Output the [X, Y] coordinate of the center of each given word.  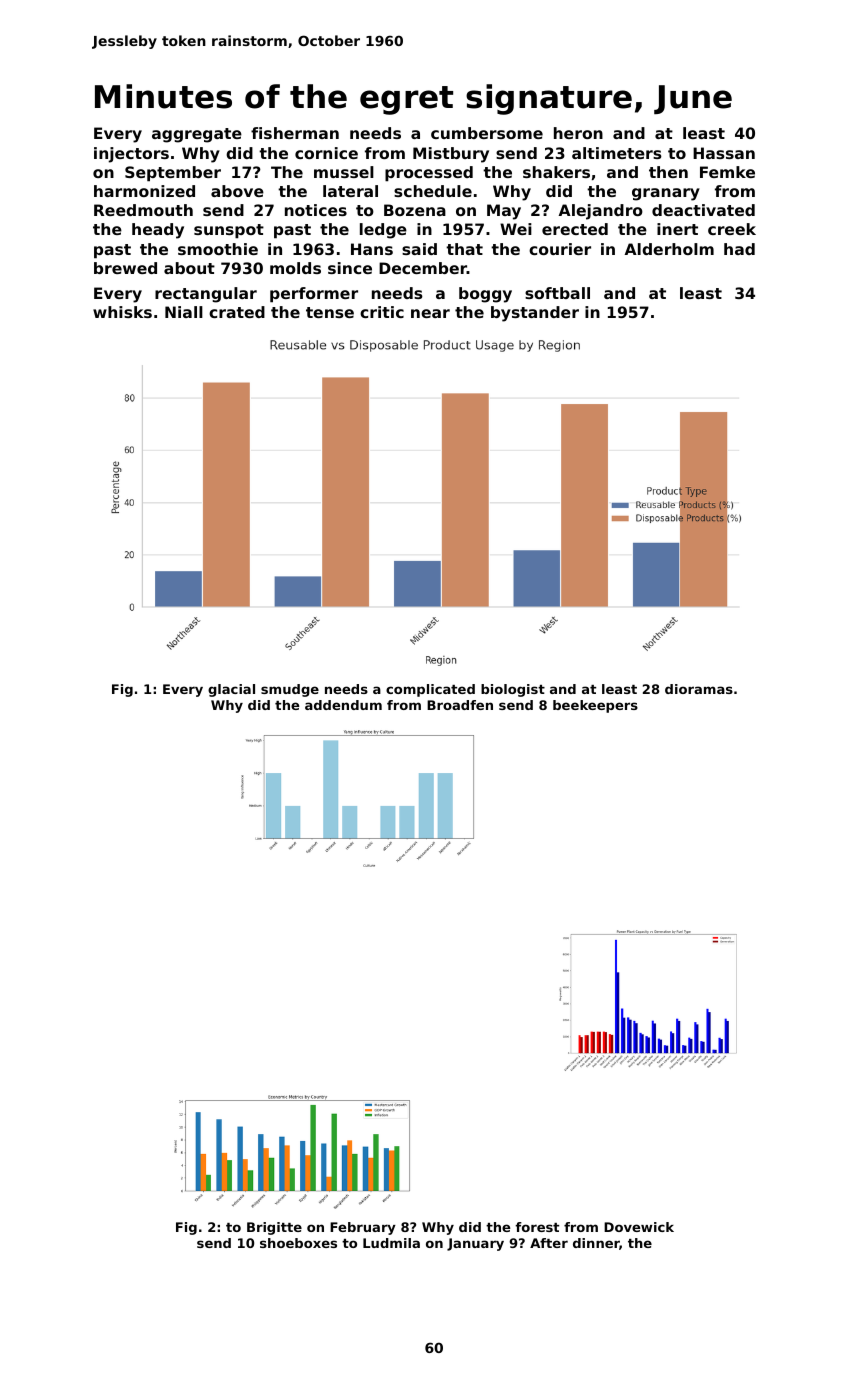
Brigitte [274, 1228]
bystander [535, 314]
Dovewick [639, 1227]
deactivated [703, 210]
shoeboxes [298, 1243]
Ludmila [391, 1243]
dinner [596, 1244]
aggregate [197, 135]
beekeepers [595, 706]
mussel [344, 172]
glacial [231, 690]
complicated [430, 690]
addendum [343, 705]
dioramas [699, 689]
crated [237, 312]
